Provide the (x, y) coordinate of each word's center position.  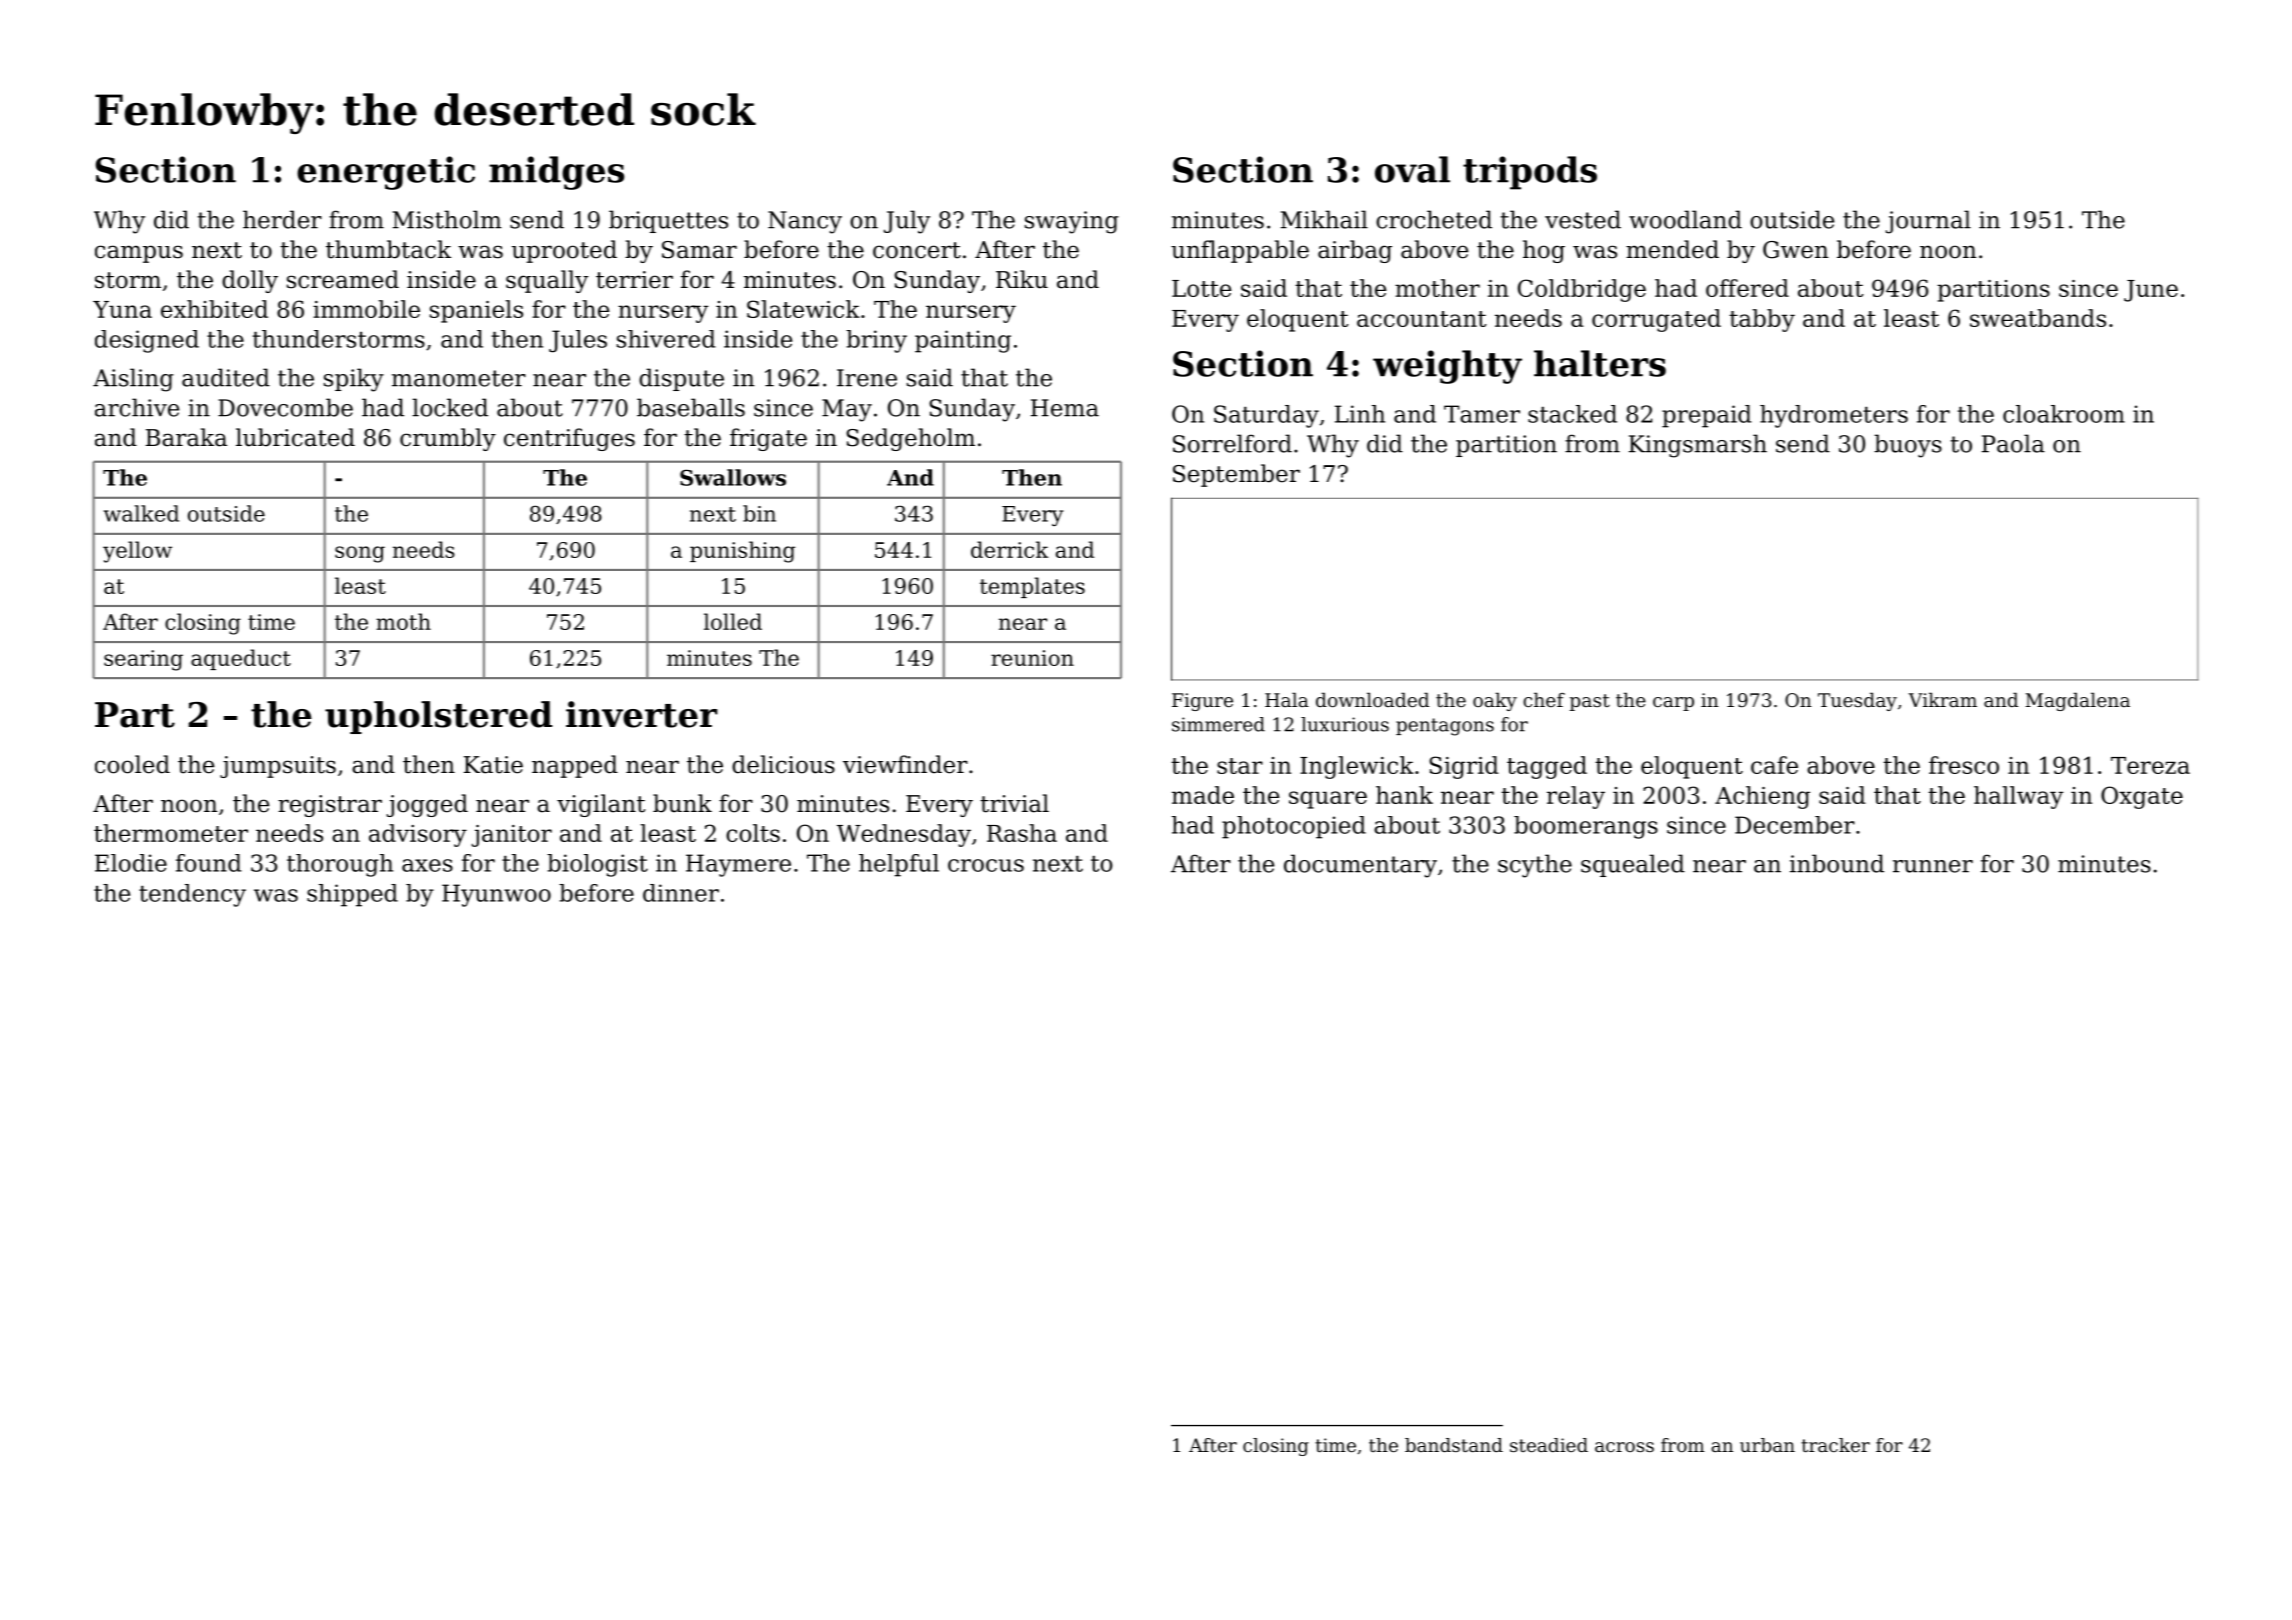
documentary (1360, 866)
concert (917, 250)
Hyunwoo (496, 895)
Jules (578, 341)
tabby (1762, 320)
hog (1544, 251)
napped (575, 766)
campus (139, 254)
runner (1933, 866)
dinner (681, 893)
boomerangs (1586, 827)
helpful (899, 865)
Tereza (2150, 765)
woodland (1685, 219)
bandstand (1454, 1445)
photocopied (1294, 827)
